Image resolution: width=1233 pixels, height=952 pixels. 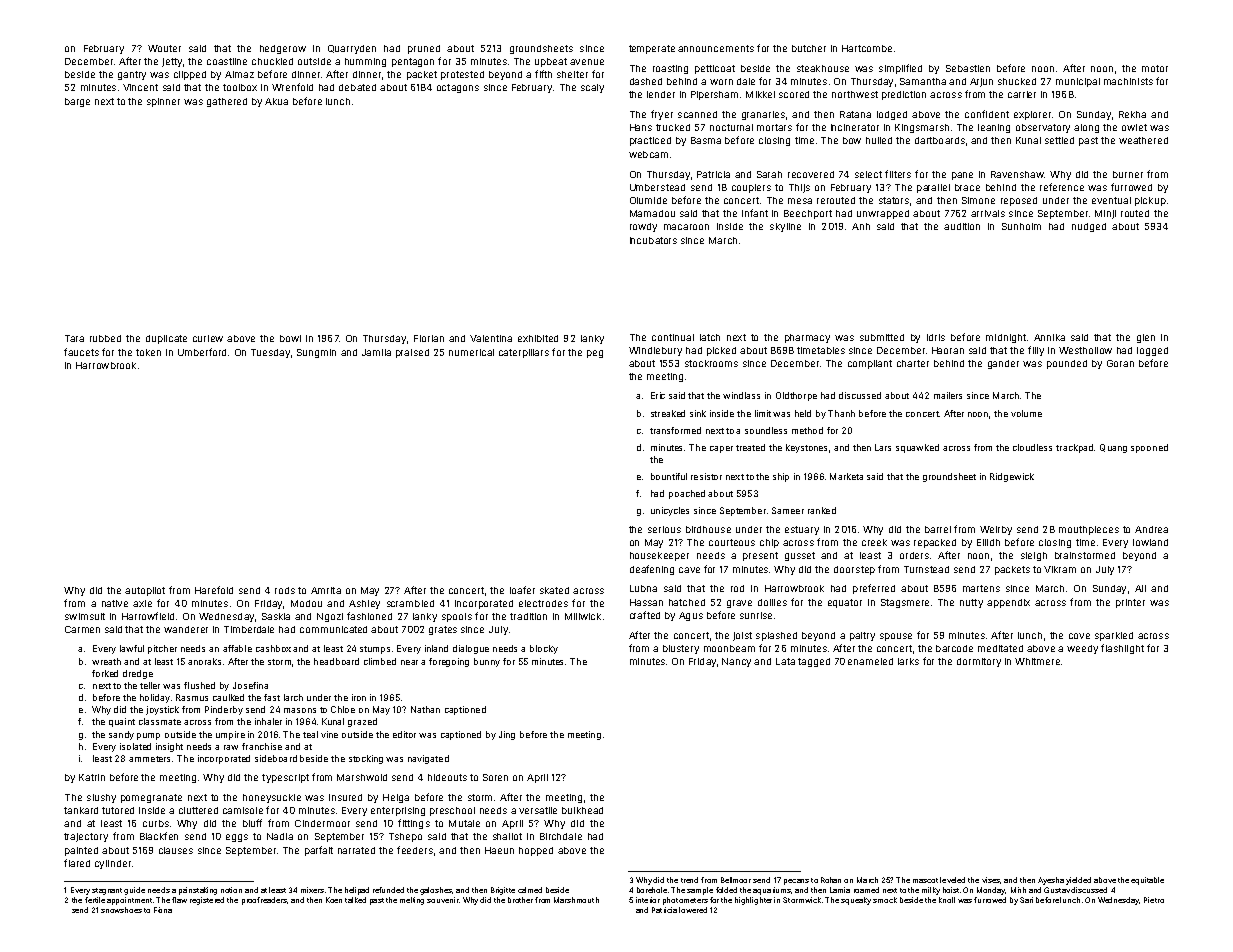 I want to click on barge, so click(x=77, y=102).
